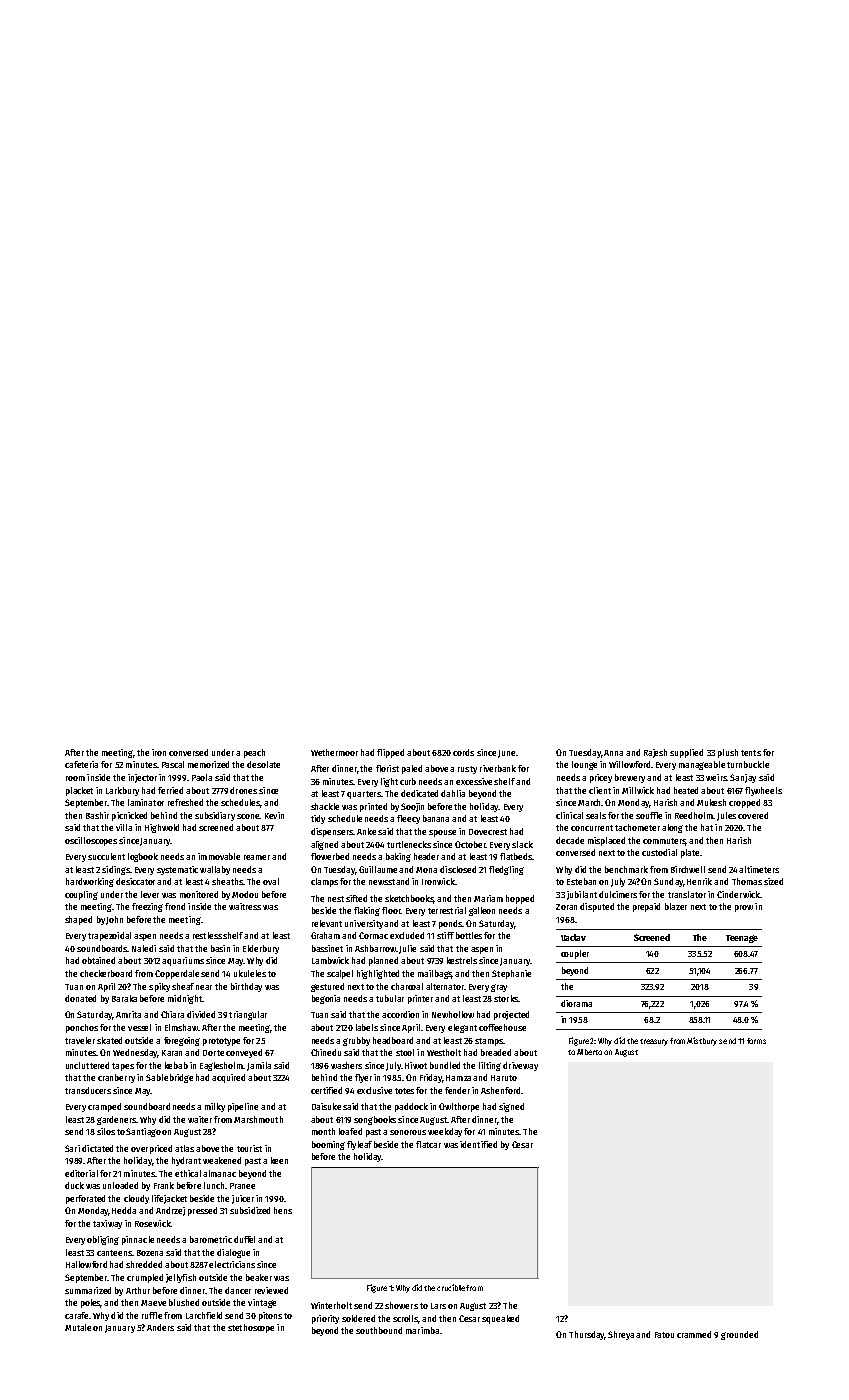 This screenshot has width=849, height=1400. I want to click on triangular, so click(248, 1015).
